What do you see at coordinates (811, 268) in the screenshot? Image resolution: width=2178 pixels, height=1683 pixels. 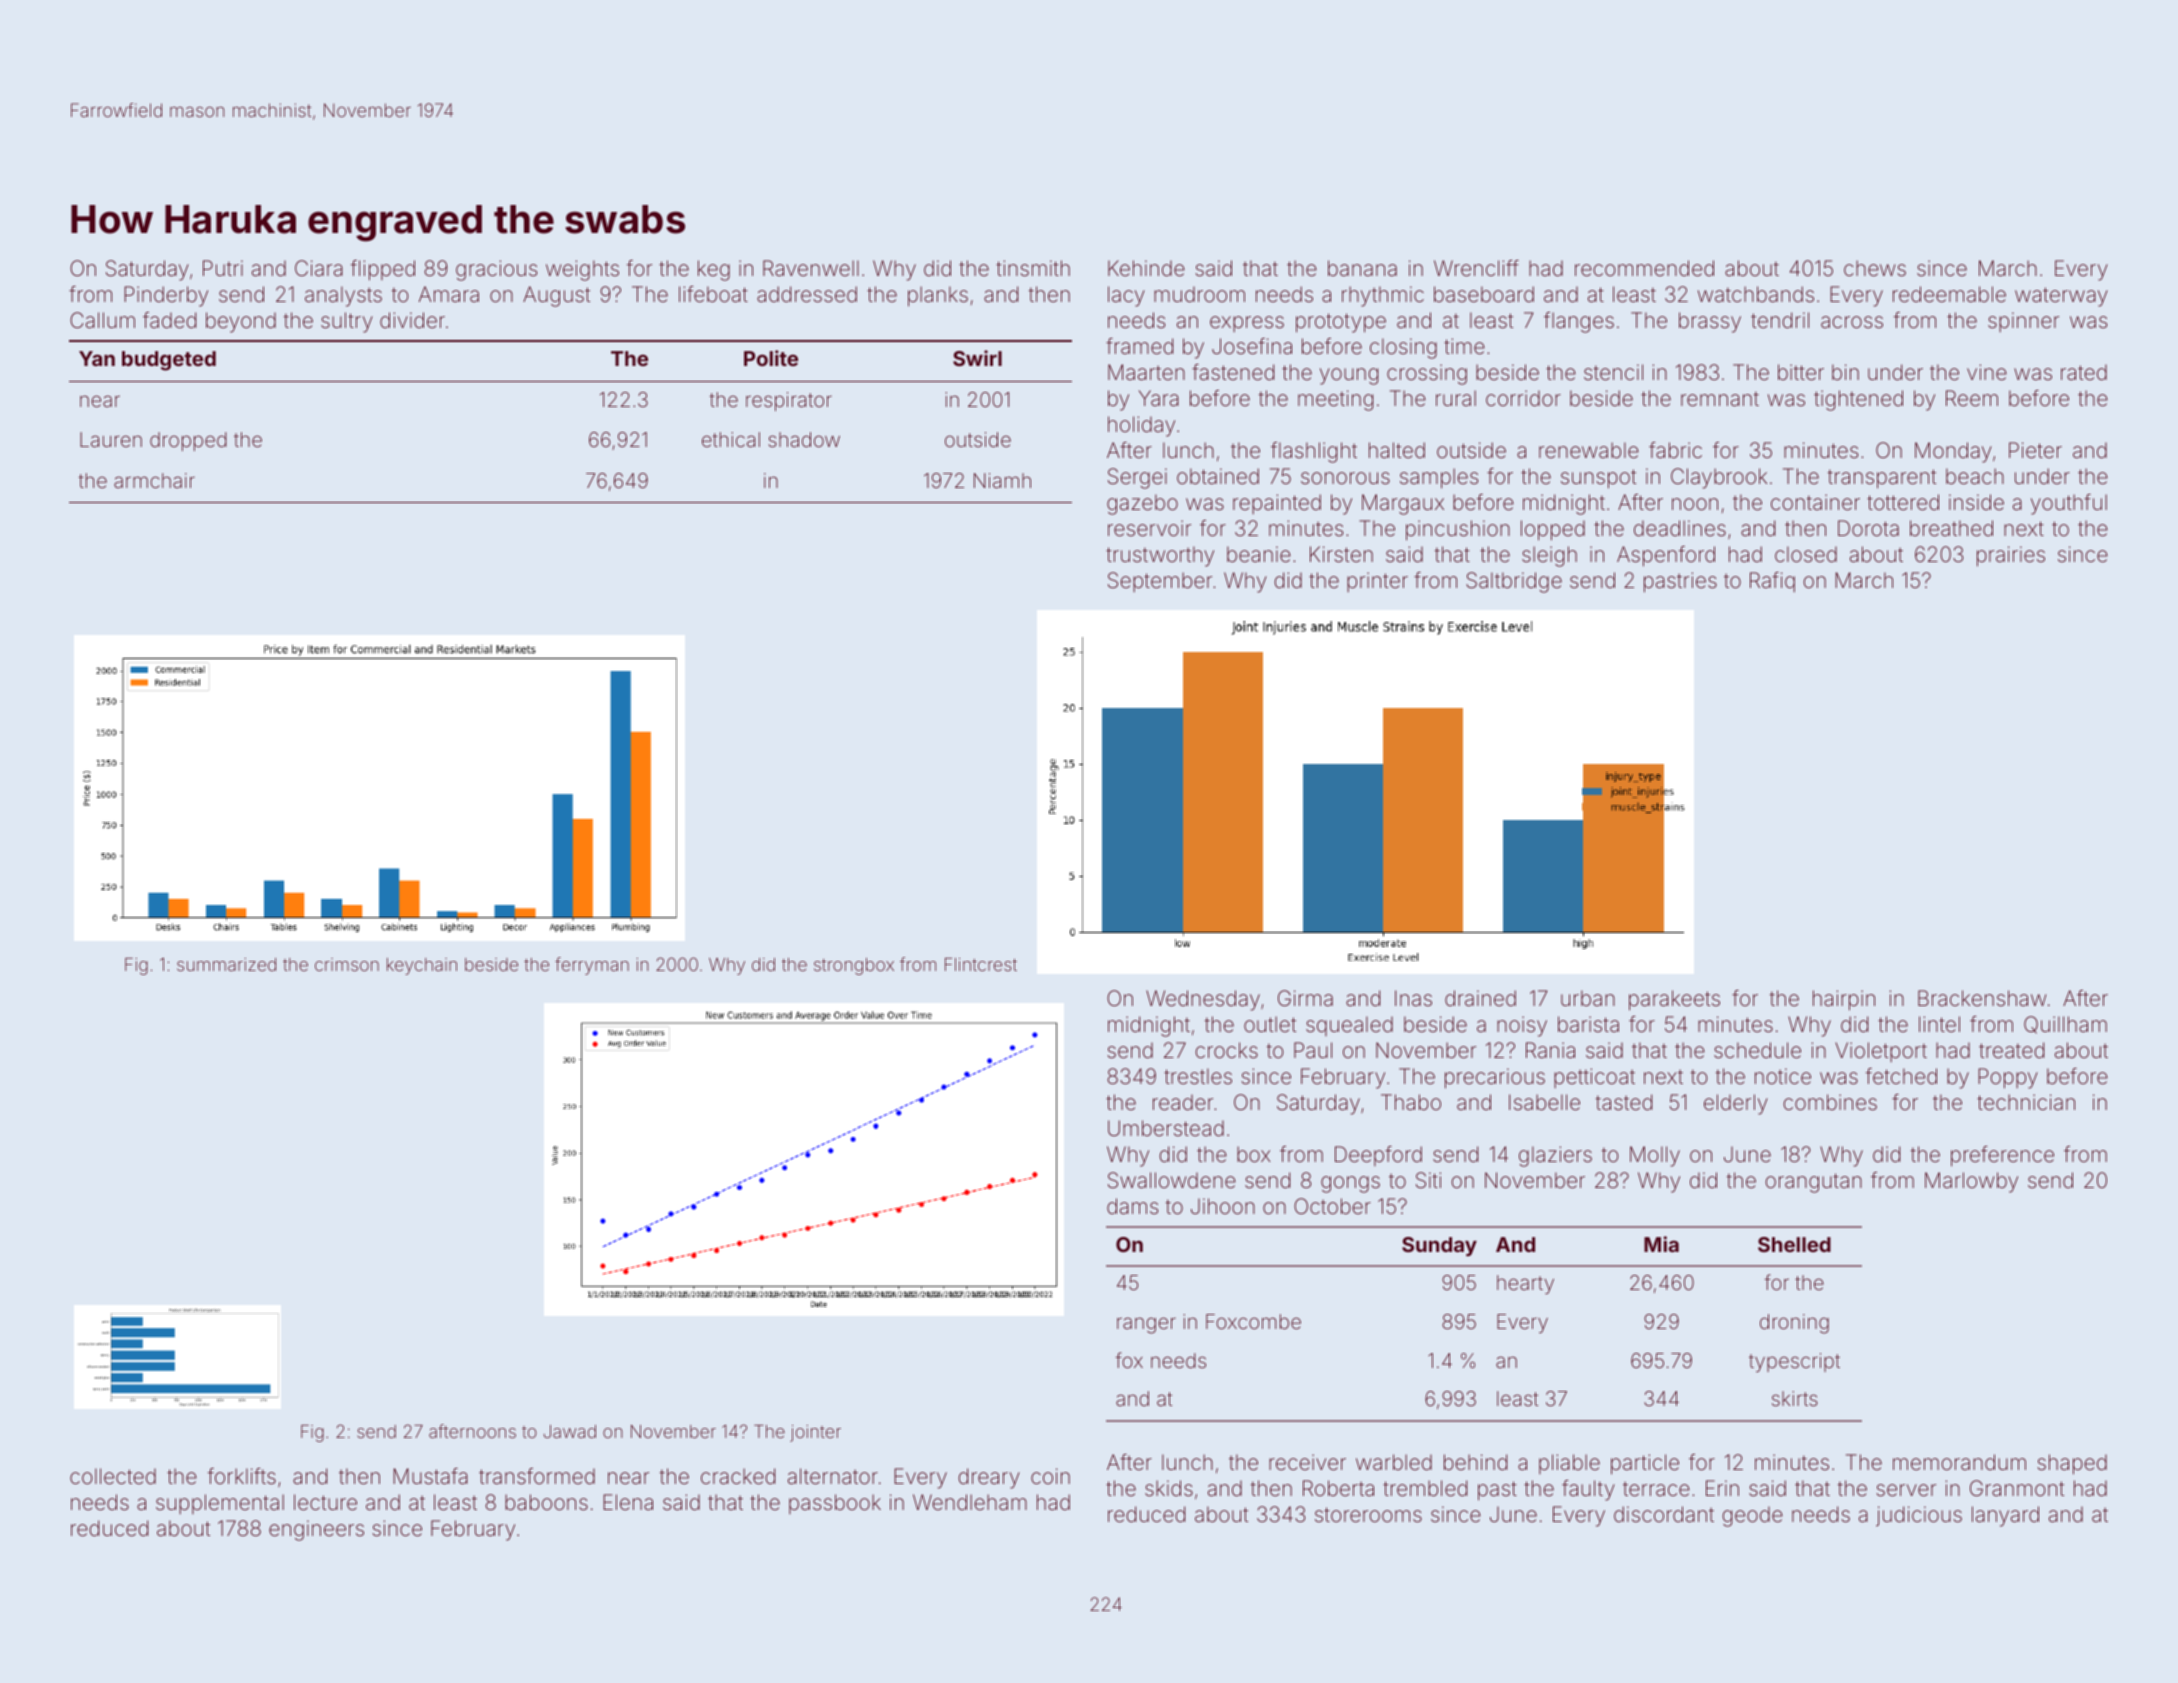 I see `Ravenwell` at bounding box center [811, 268].
